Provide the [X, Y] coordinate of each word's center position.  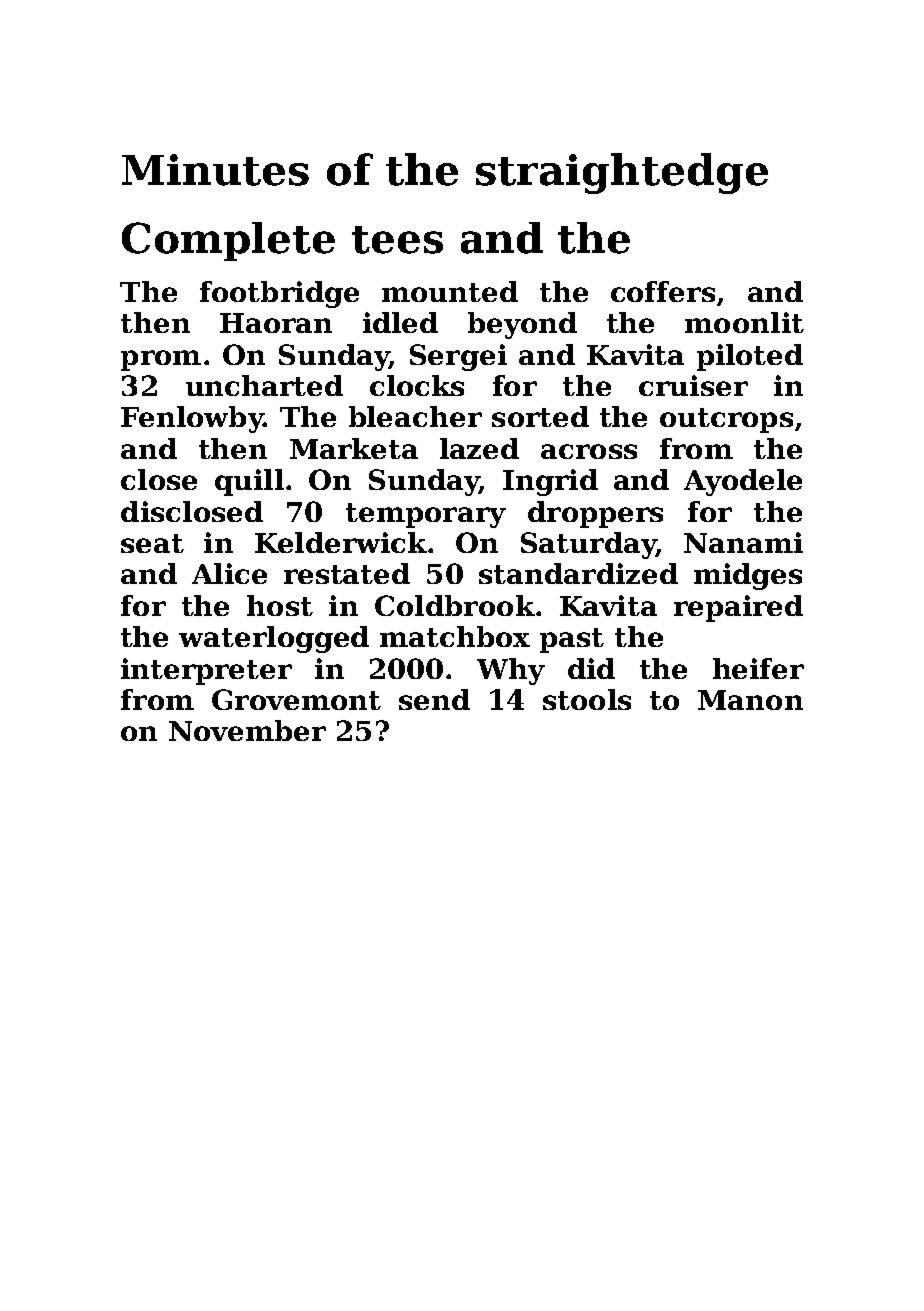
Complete [228, 241]
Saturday [588, 545]
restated [347, 573]
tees [397, 240]
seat [152, 543]
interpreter [206, 671]
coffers [663, 291]
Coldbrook [455, 605]
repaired [738, 608]
